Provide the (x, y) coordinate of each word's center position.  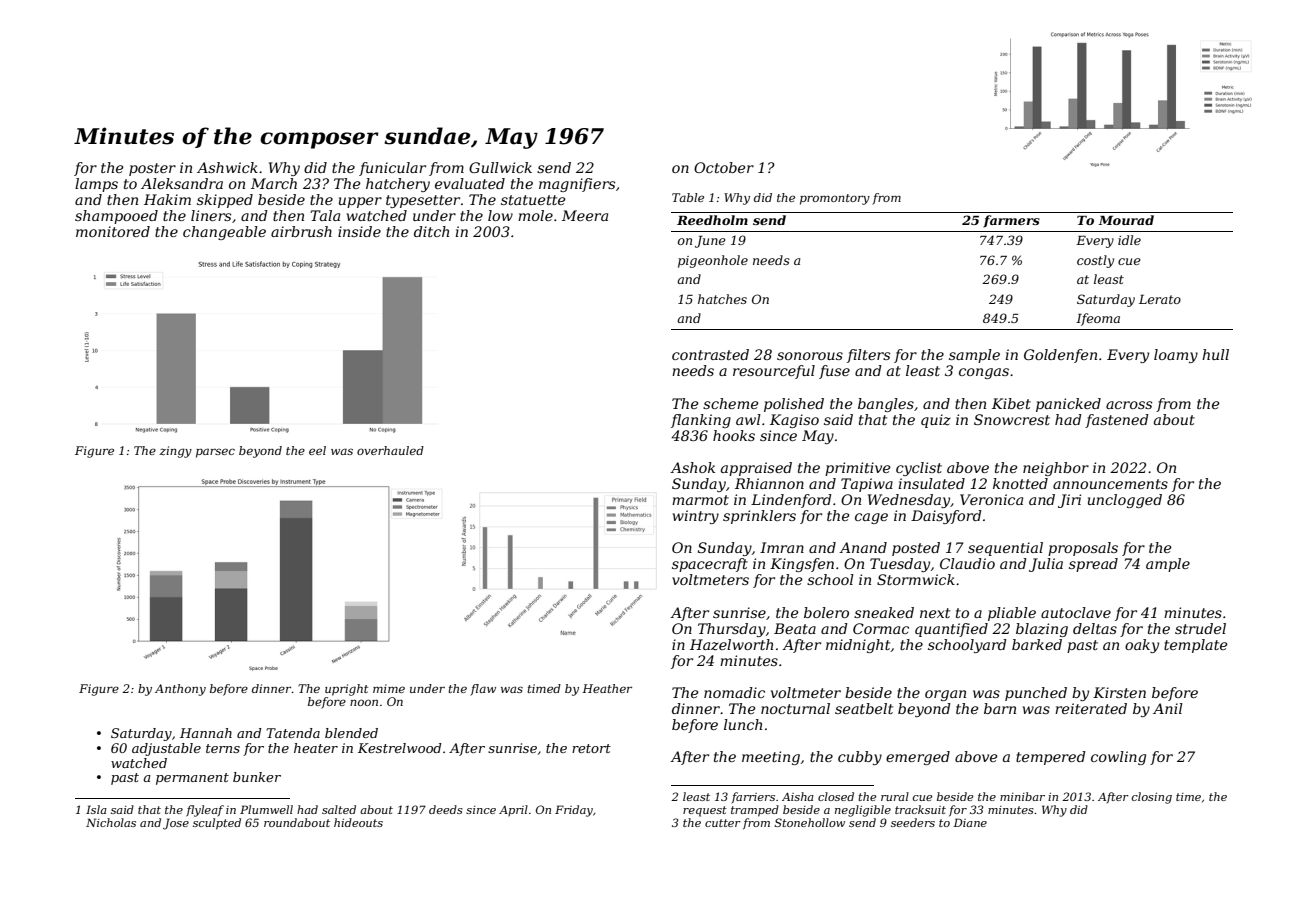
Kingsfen (802, 565)
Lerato (1160, 299)
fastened (1117, 421)
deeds (446, 809)
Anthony (180, 690)
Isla (96, 809)
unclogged (1125, 501)
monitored (113, 231)
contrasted (710, 354)
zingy (175, 452)
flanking (701, 421)
